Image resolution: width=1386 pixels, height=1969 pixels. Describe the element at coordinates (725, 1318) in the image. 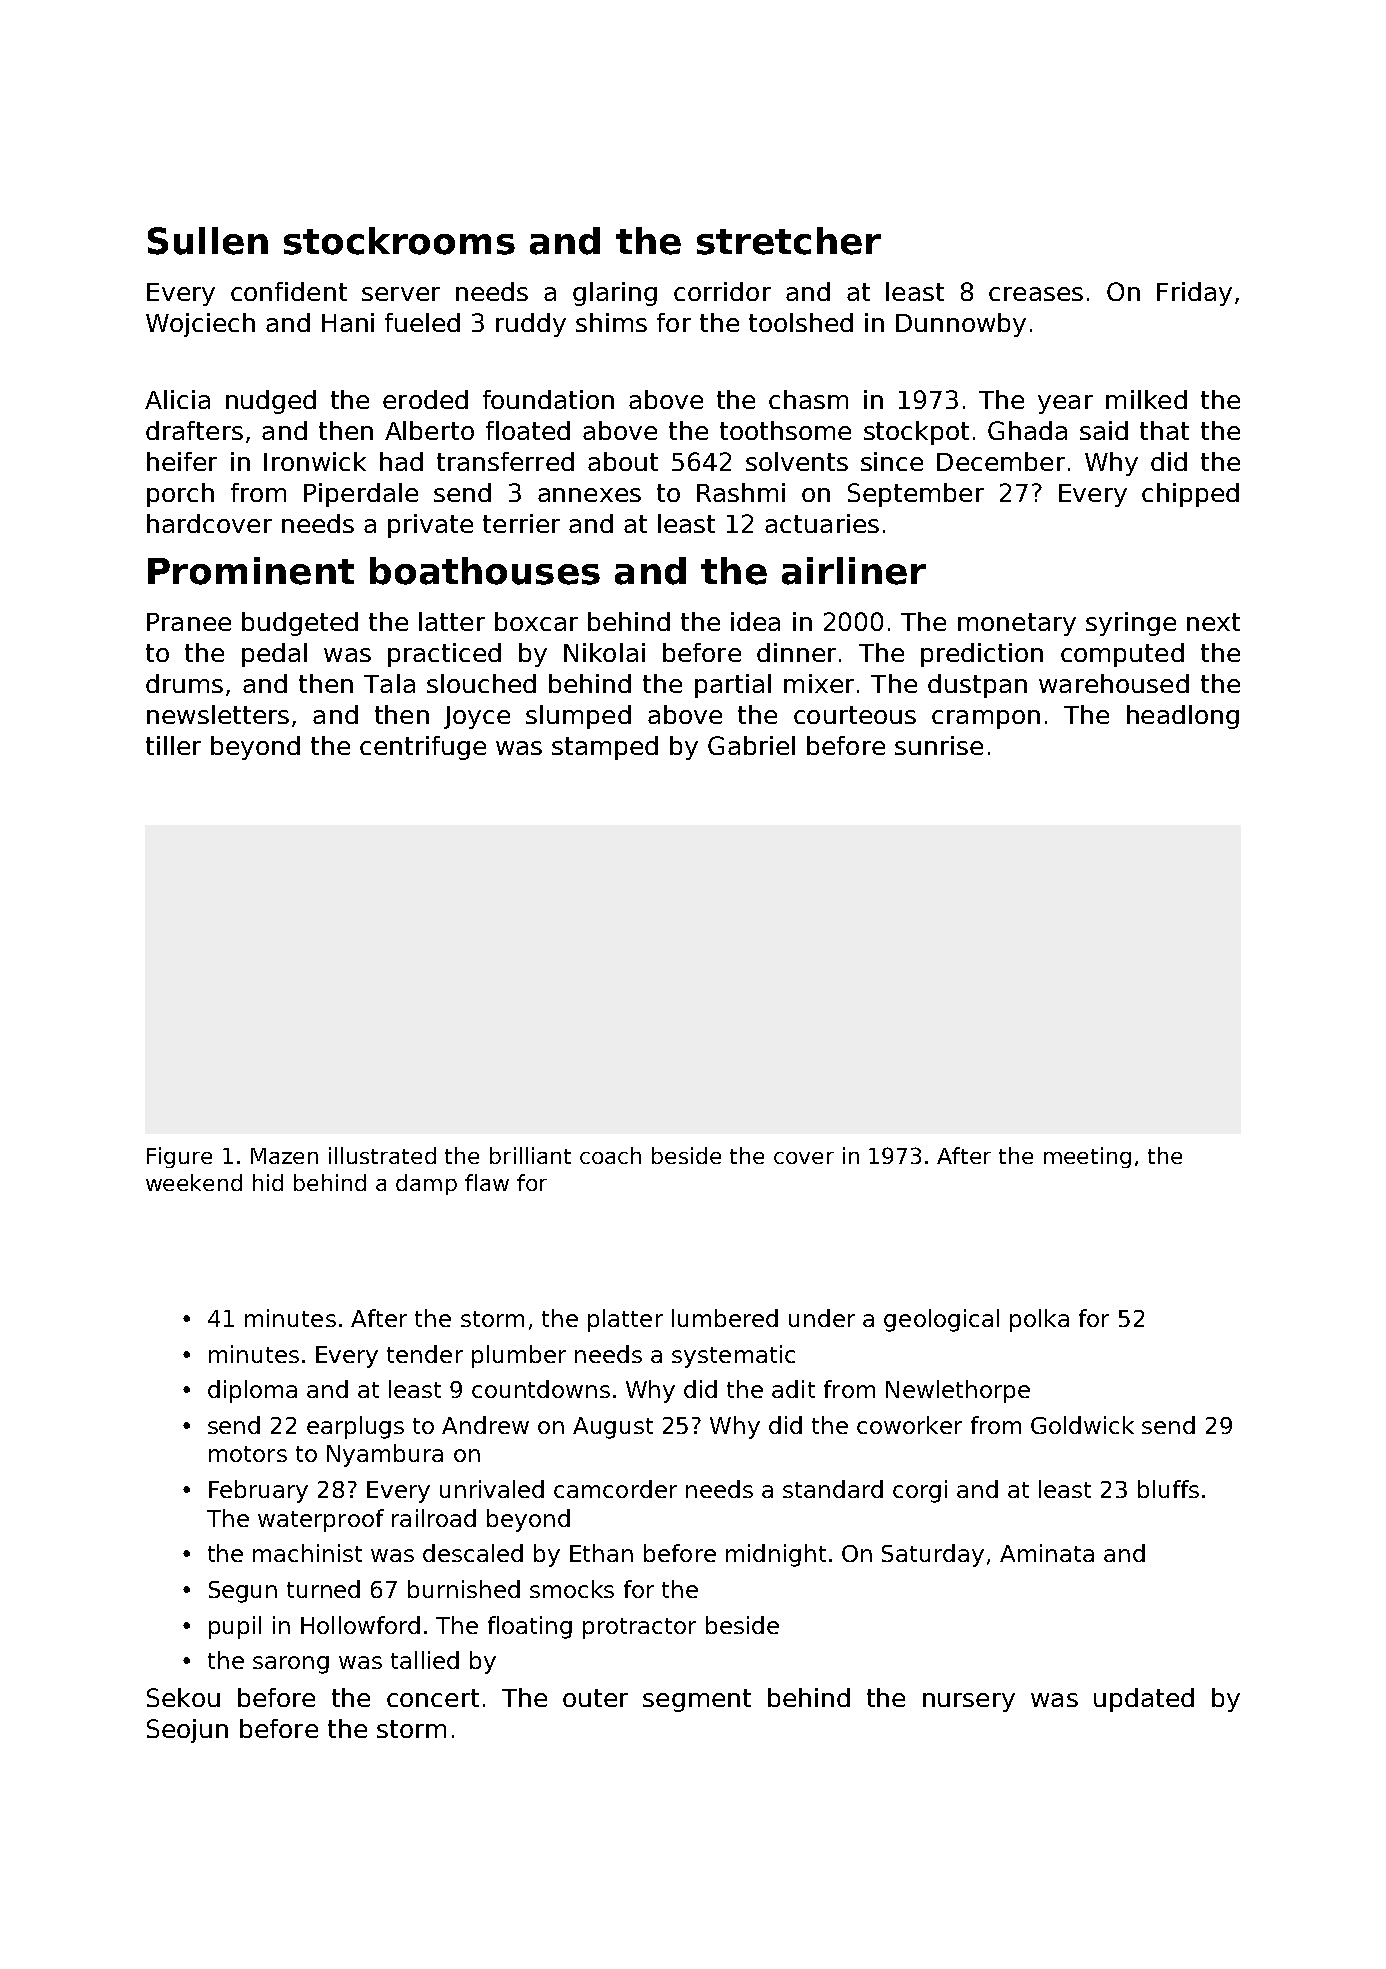

I see `lumbered` at that location.
